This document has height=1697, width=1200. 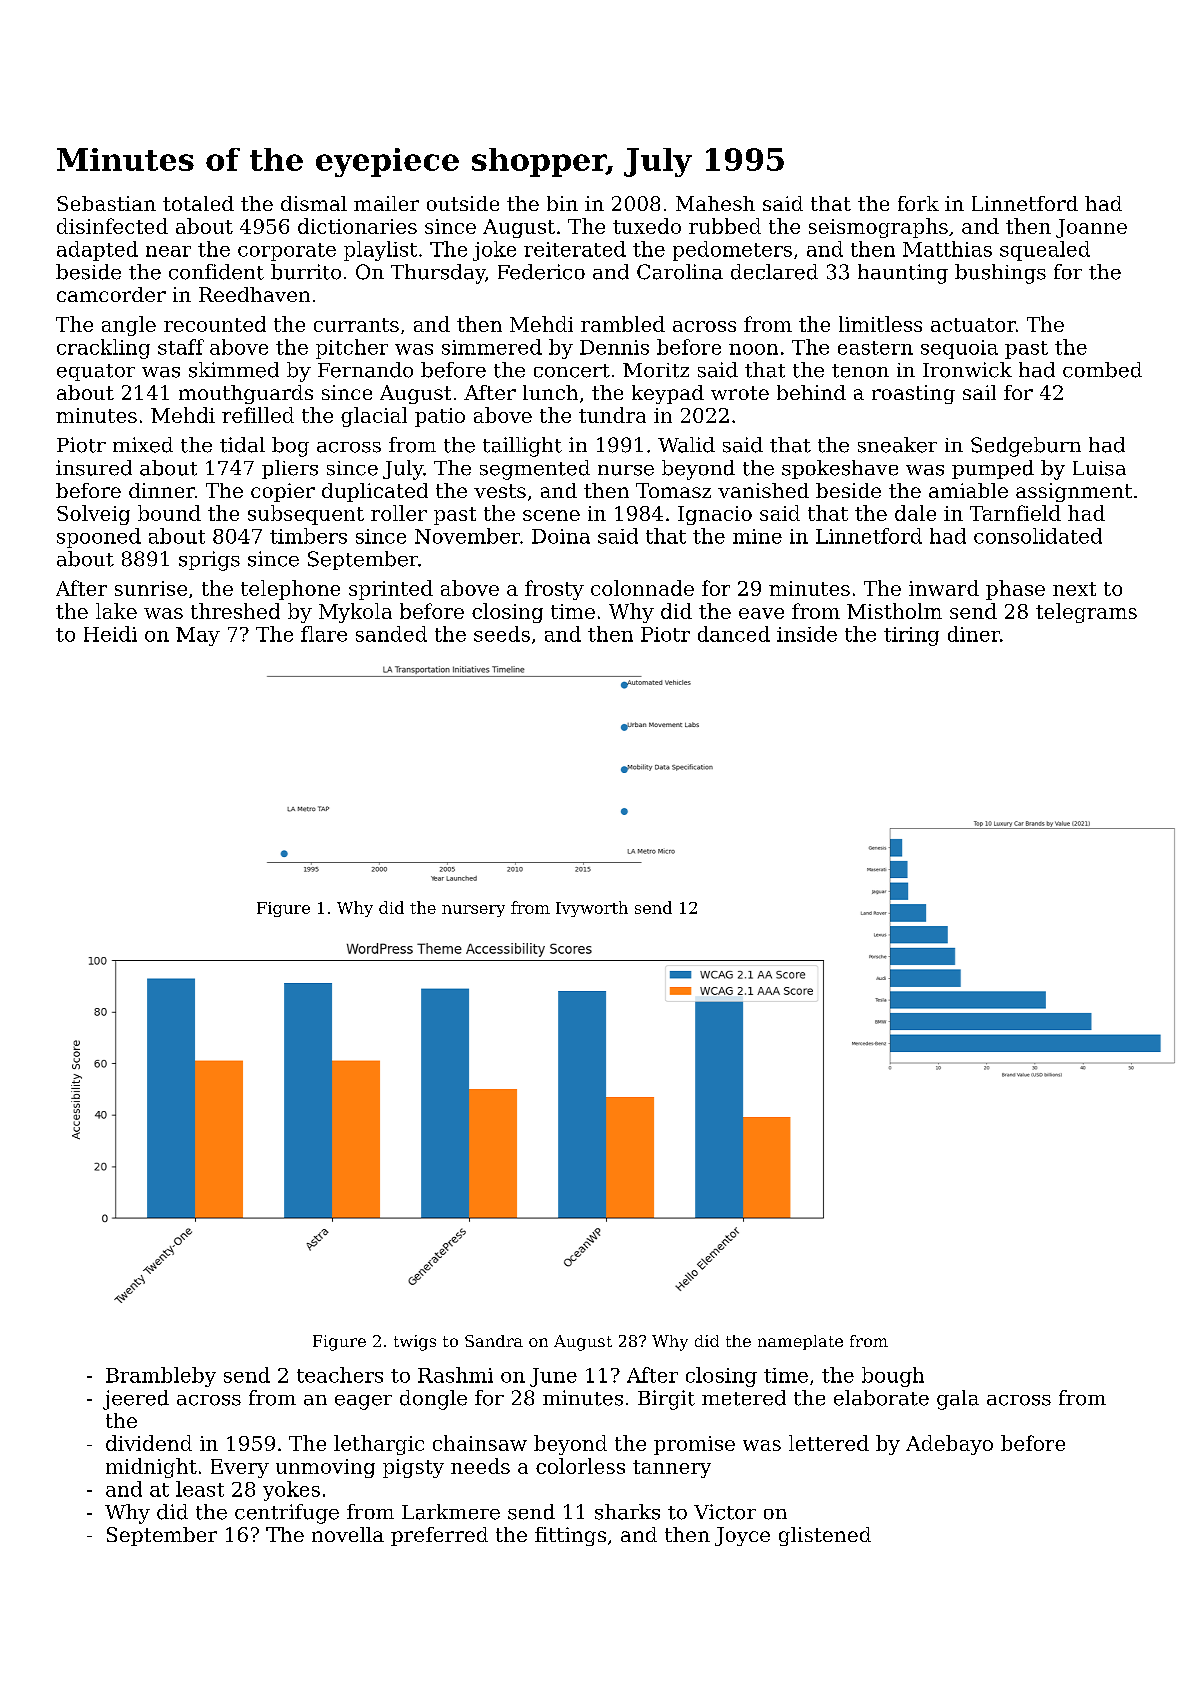 What do you see at coordinates (198, 203) in the document?
I see `totaled` at bounding box center [198, 203].
